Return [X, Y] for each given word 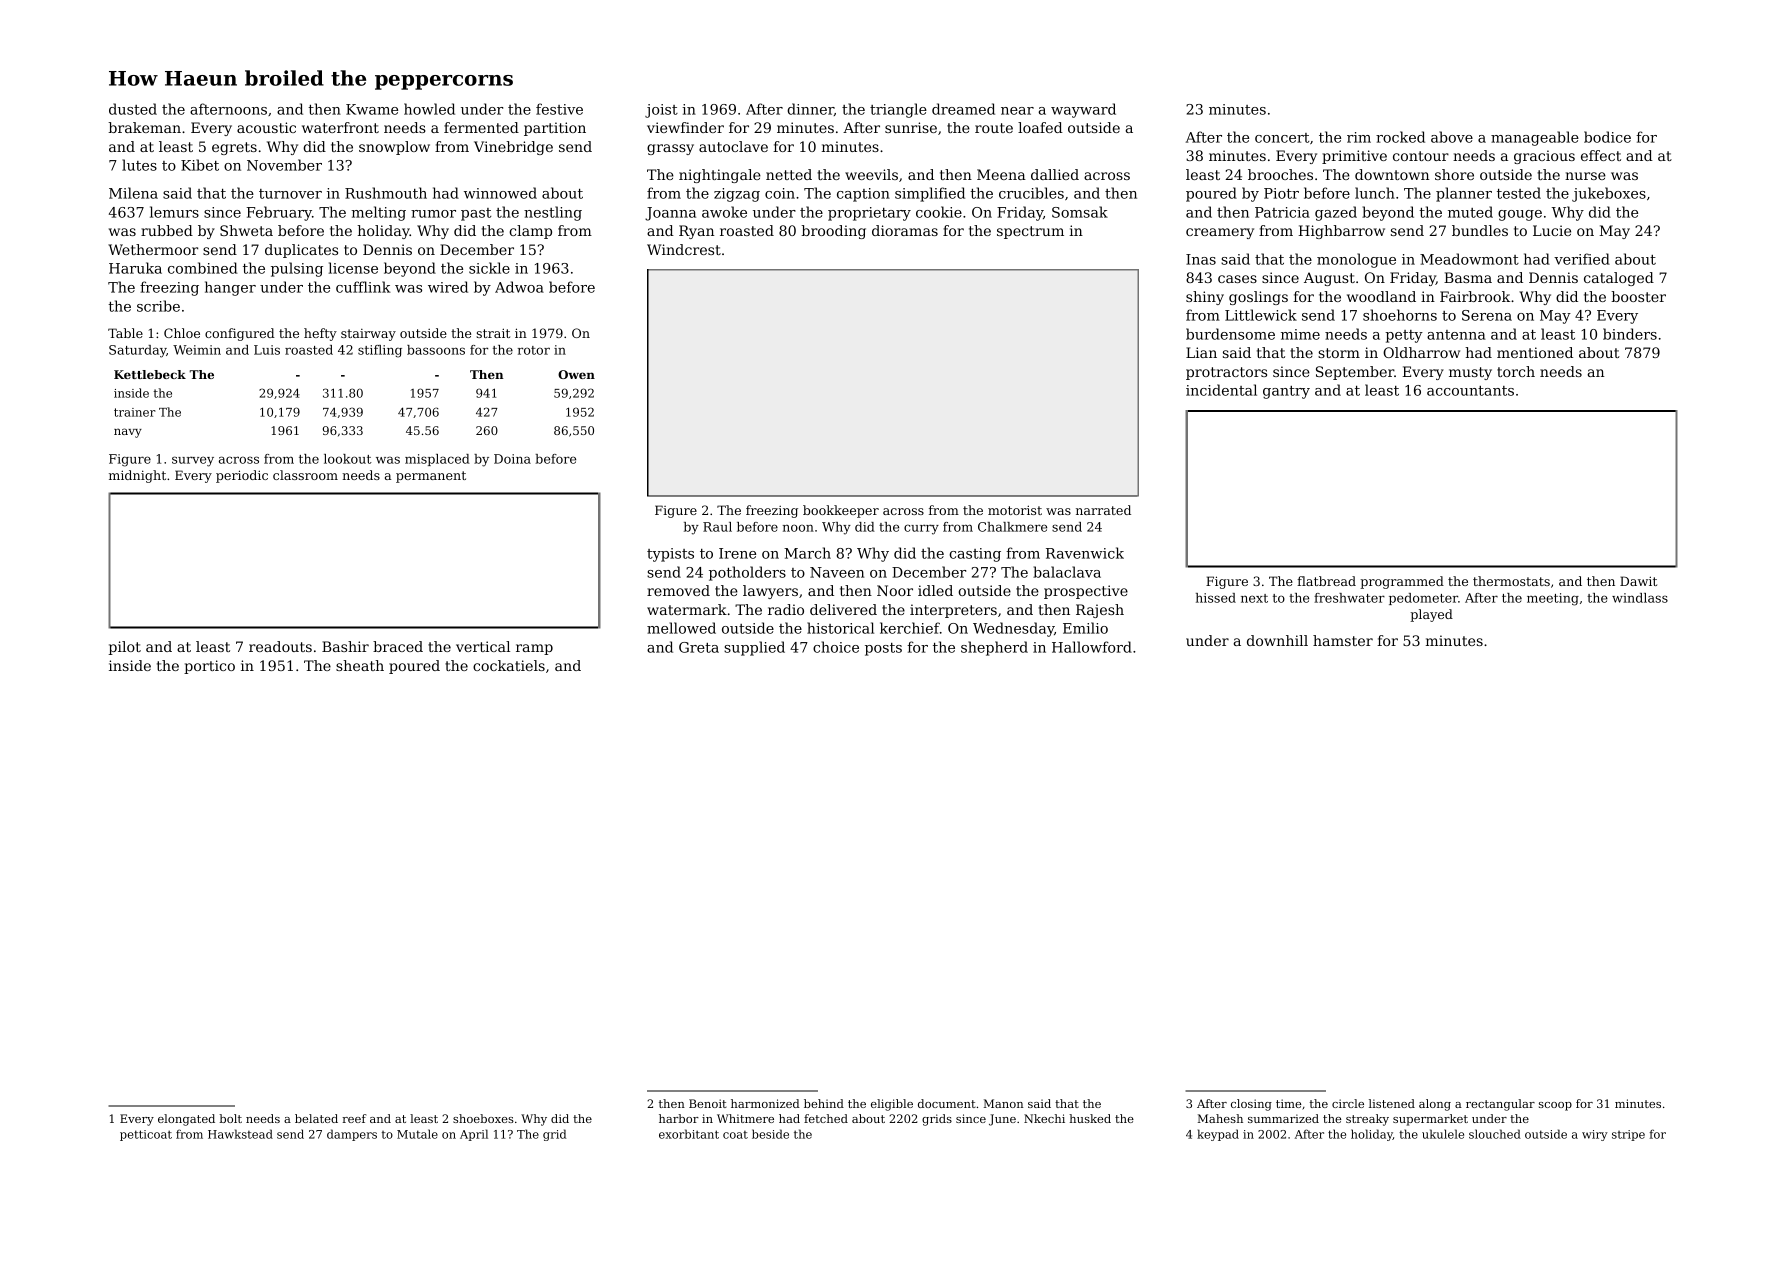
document [947, 1103]
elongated [186, 1120]
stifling [380, 351]
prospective [1086, 592]
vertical [483, 646]
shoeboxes [483, 1118]
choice [836, 647]
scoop [1555, 1106]
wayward [1083, 110]
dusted [133, 109]
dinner [810, 109]
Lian [1201, 352]
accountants [1470, 391]
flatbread [1326, 581]
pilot [124, 648]
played [1432, 615]
